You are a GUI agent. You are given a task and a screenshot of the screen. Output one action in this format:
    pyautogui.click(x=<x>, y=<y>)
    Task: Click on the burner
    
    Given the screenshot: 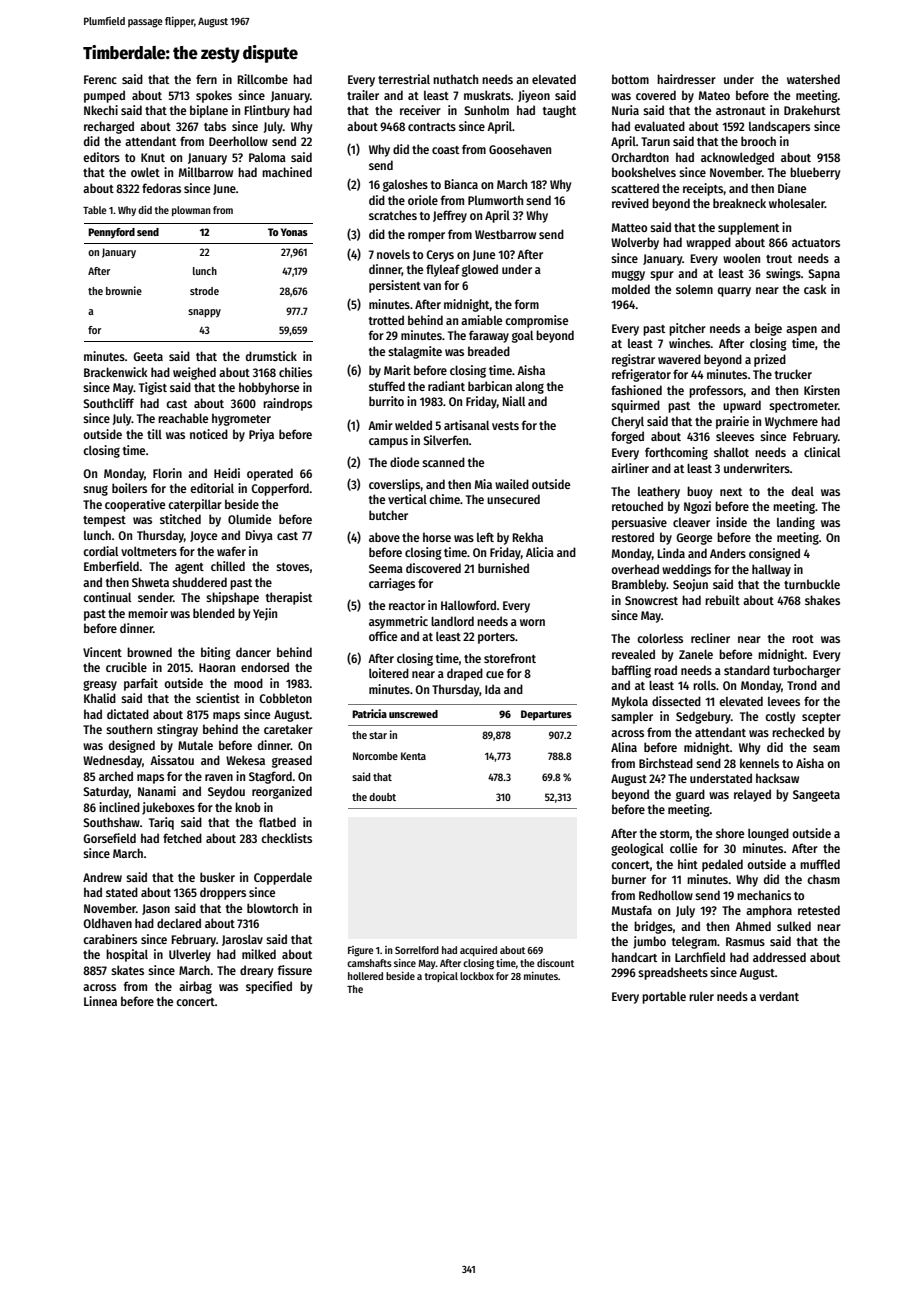 What is the action you would take?
    pyautogui.click(x=629, y=879)
